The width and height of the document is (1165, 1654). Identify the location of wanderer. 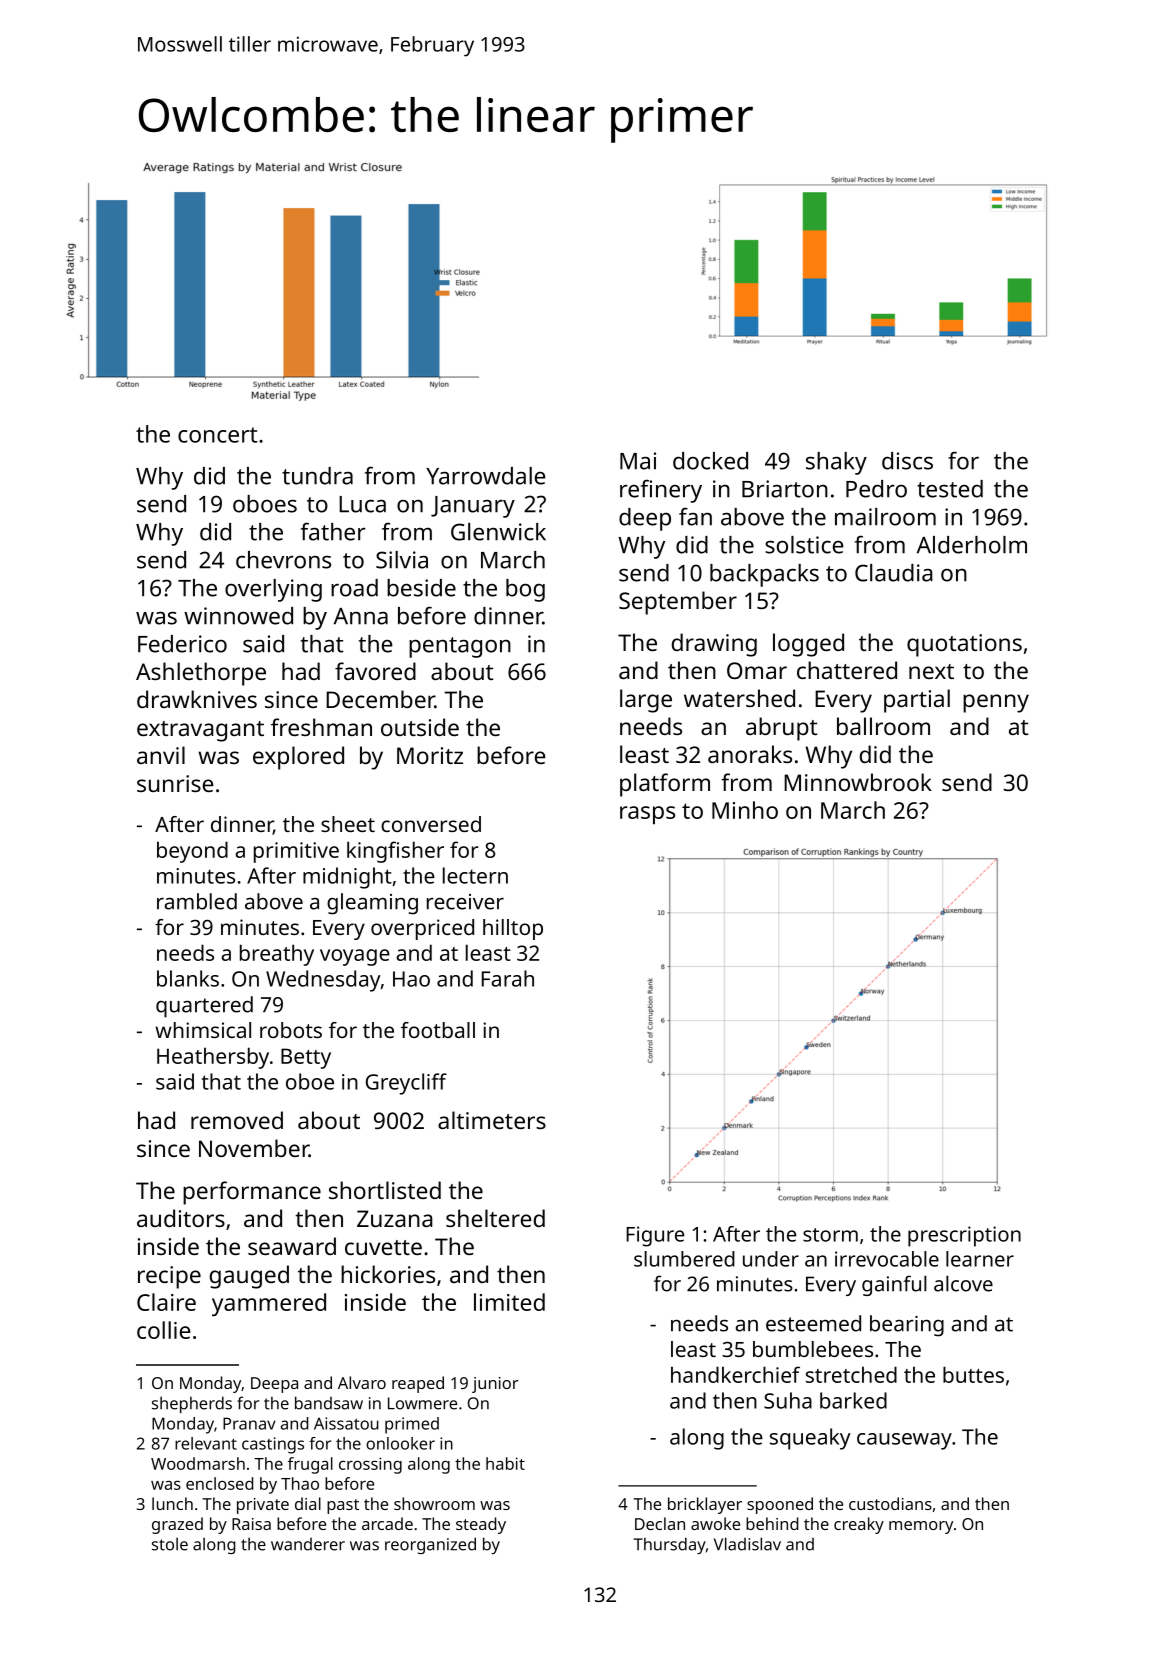
(308, 1544).
